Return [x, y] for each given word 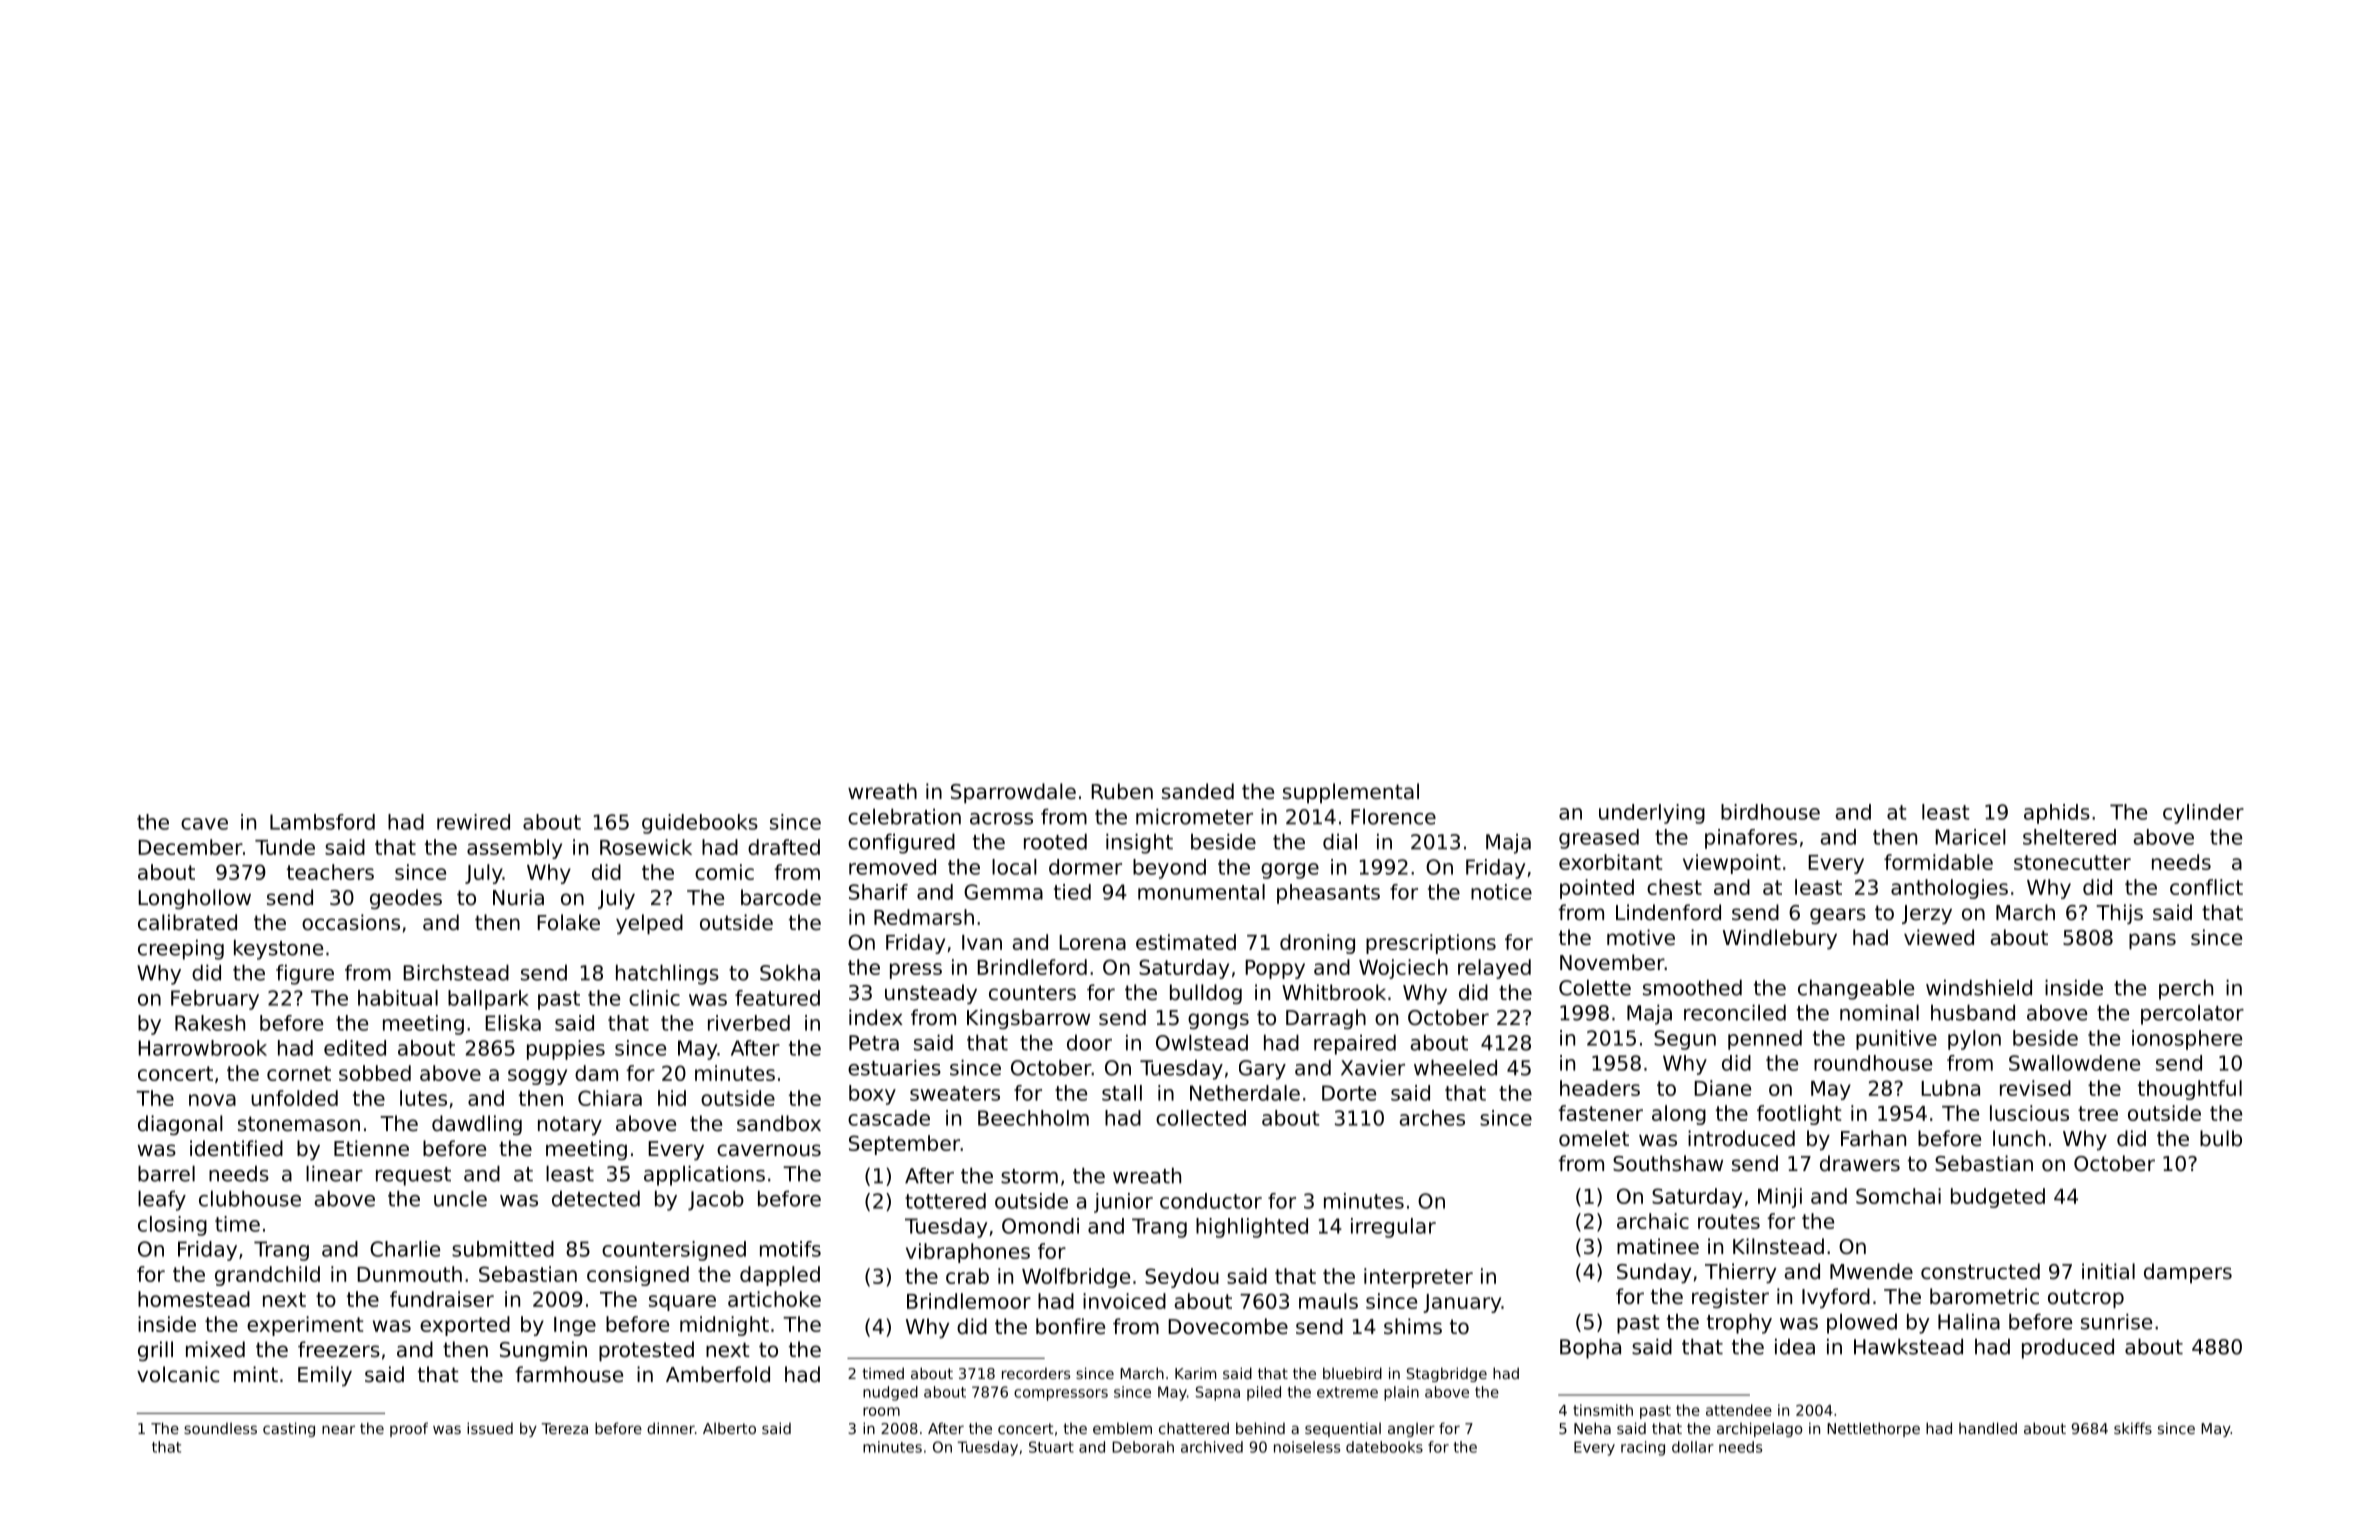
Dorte [1349, 1093]
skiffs [2133, 1428]
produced [2068, 1348]
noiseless [1307, 1447]
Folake [568, 922]
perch [2186, 989]
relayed [1494, 969]
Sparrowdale [1013, 793]
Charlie [405, 1249]
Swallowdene [2074, 1063]
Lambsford [322, 822]
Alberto [729, 1428]
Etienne [371, 1148]
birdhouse [1770, 812]
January [1462, 1303]
